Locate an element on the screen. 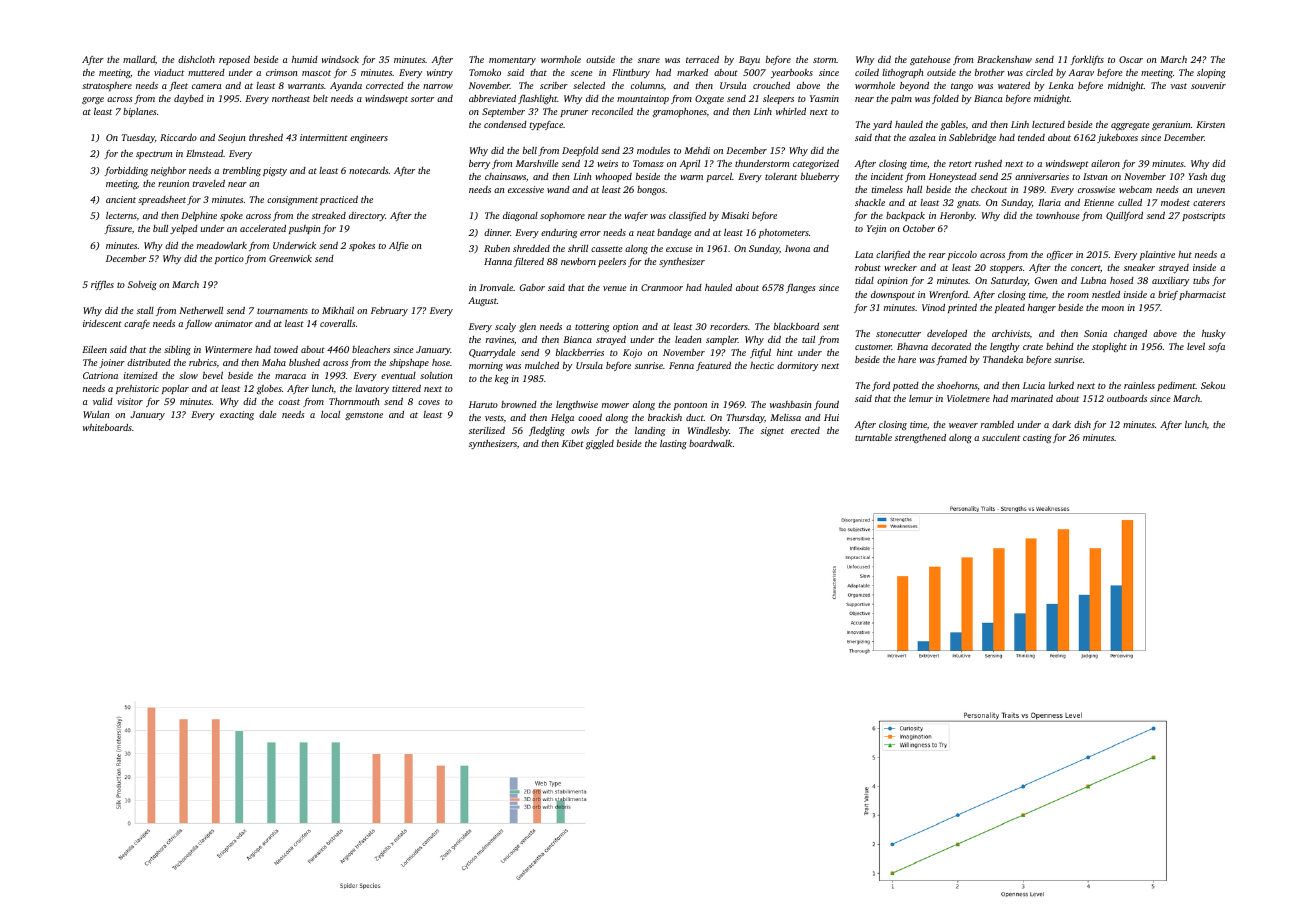 This screenshot has width=1308, height=924. coveralls is located at coordinates (337, 323).
